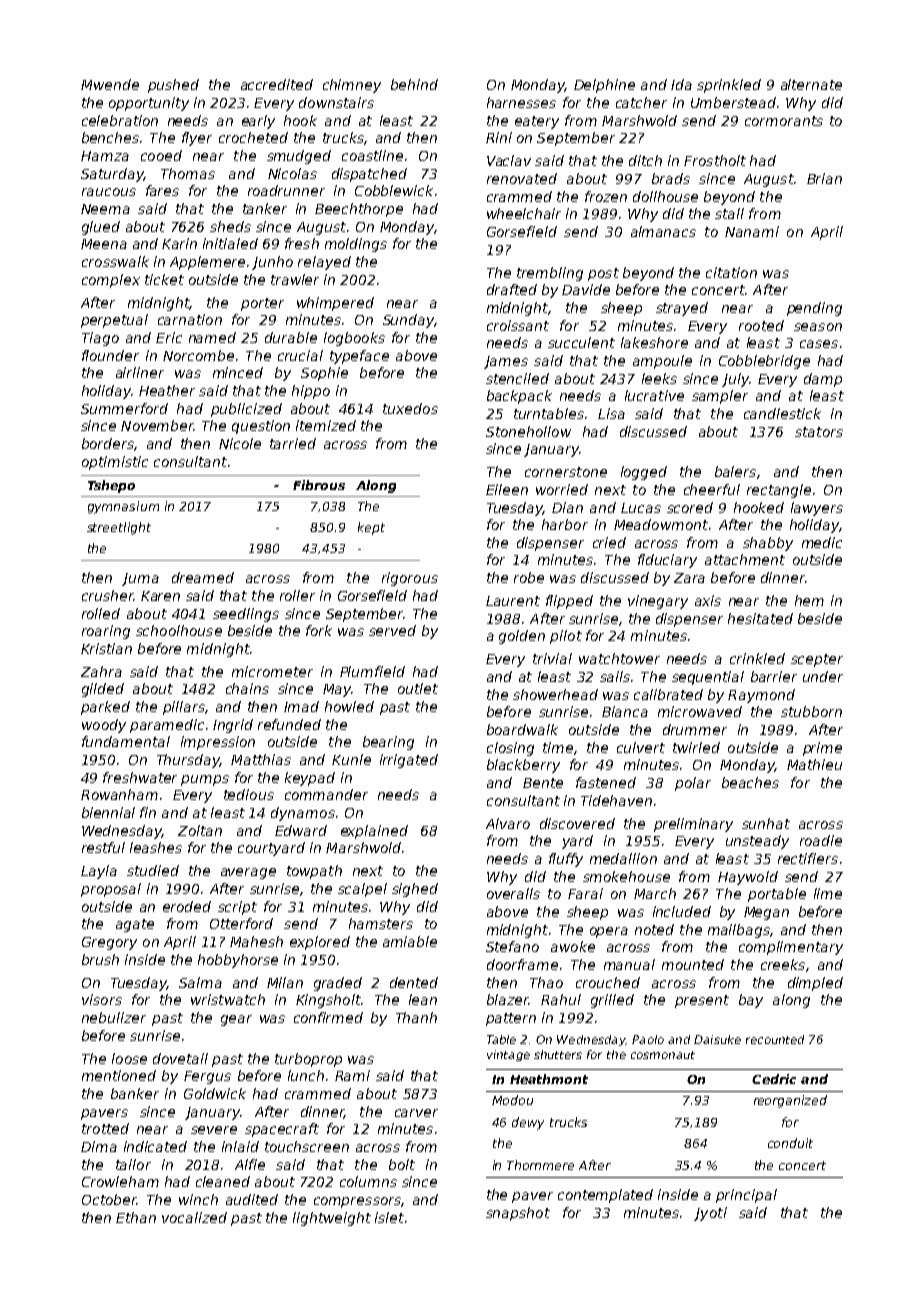  What do you see at coordinates (190, 319) in the screenshot?
I see `carnation` at bounding box center [190, 319].
